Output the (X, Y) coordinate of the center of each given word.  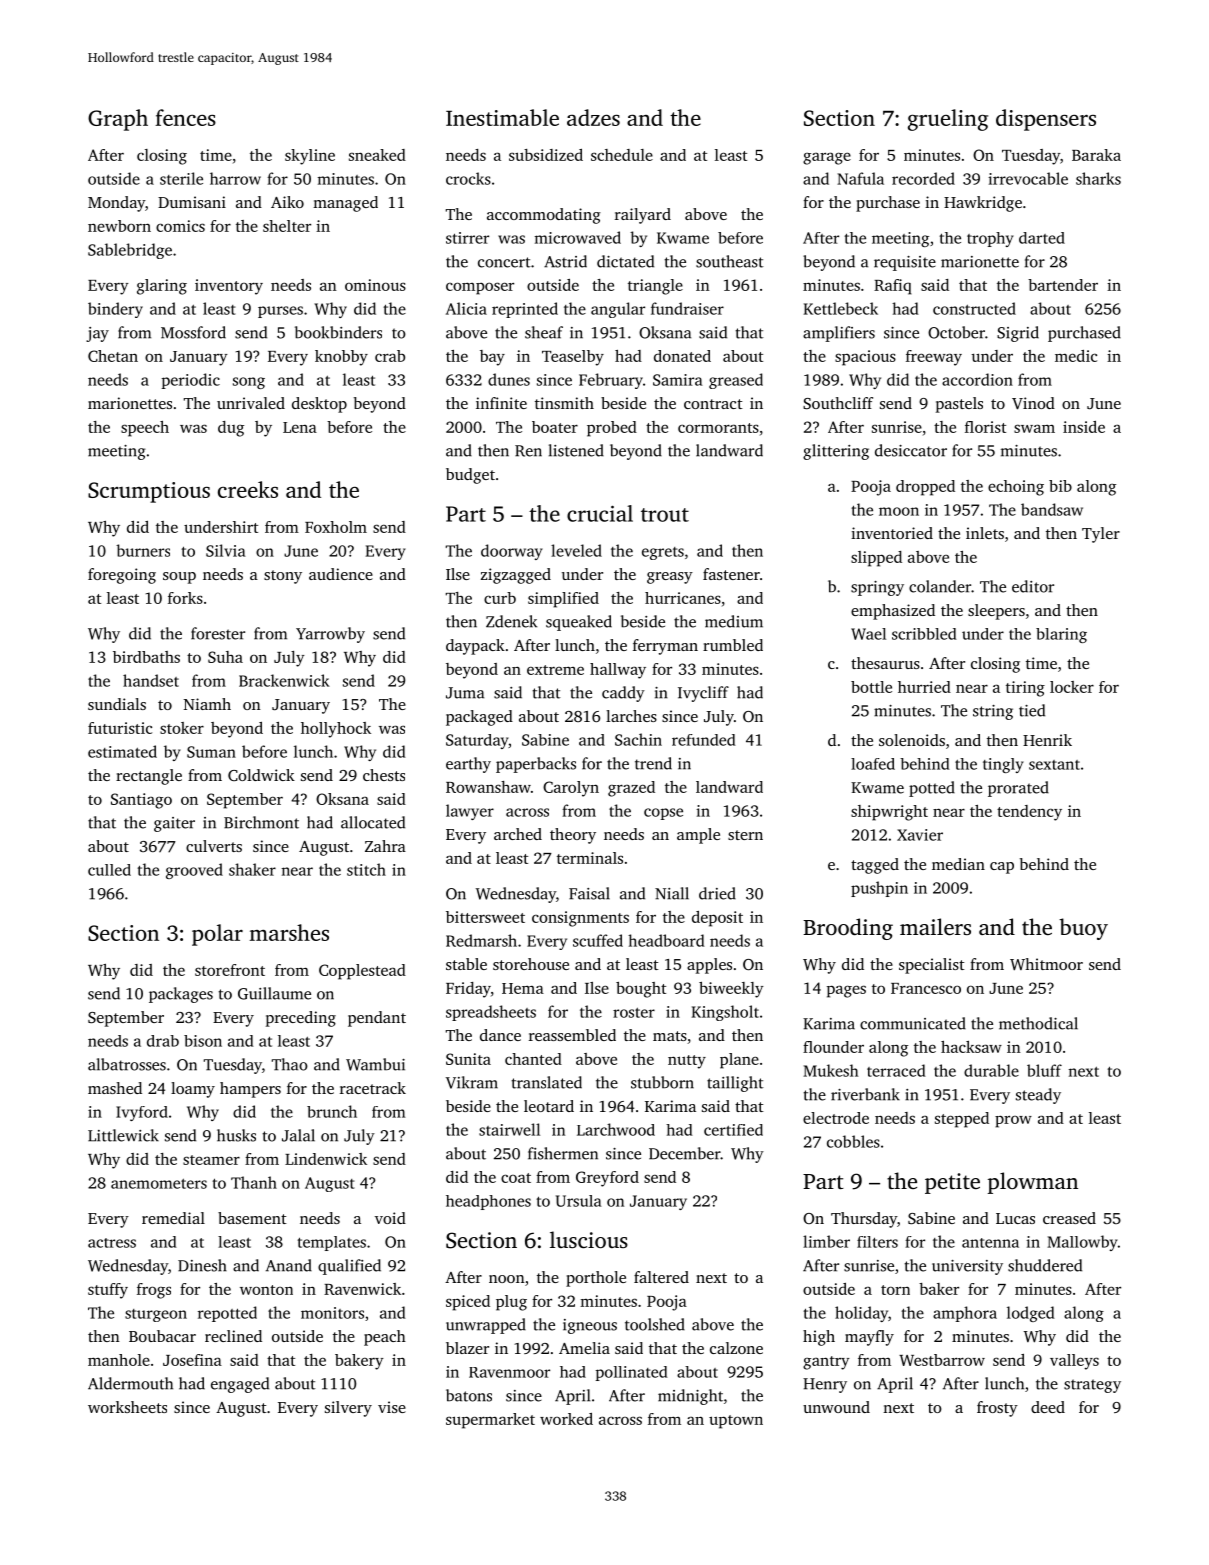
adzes (593, 117)
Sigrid (1018, 334)
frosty (997, 1409)
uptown (736, 1422)
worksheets (127, 1407)
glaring (162, 287)
